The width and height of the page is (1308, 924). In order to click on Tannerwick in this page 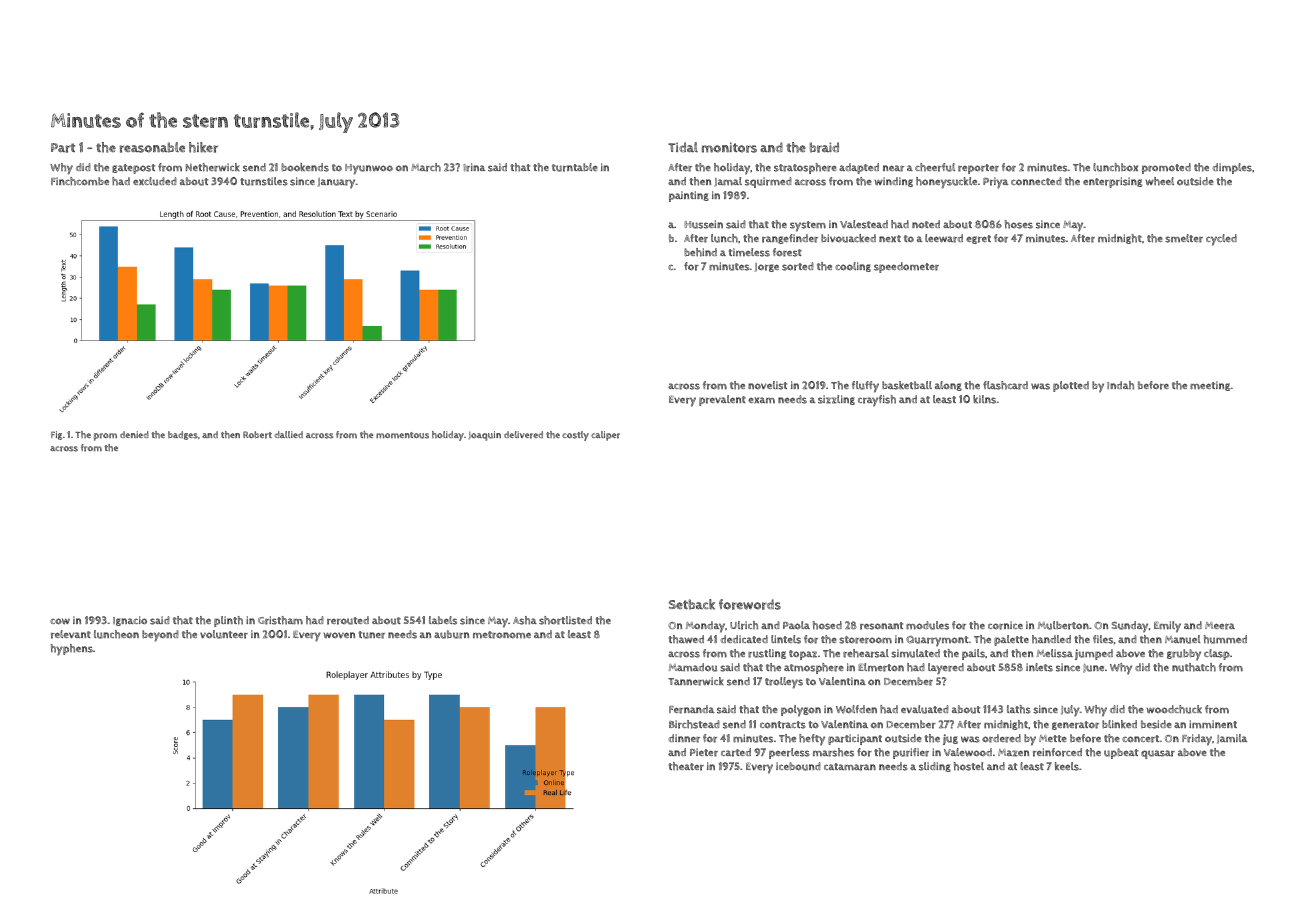, I will do `click(696, 681)`.
